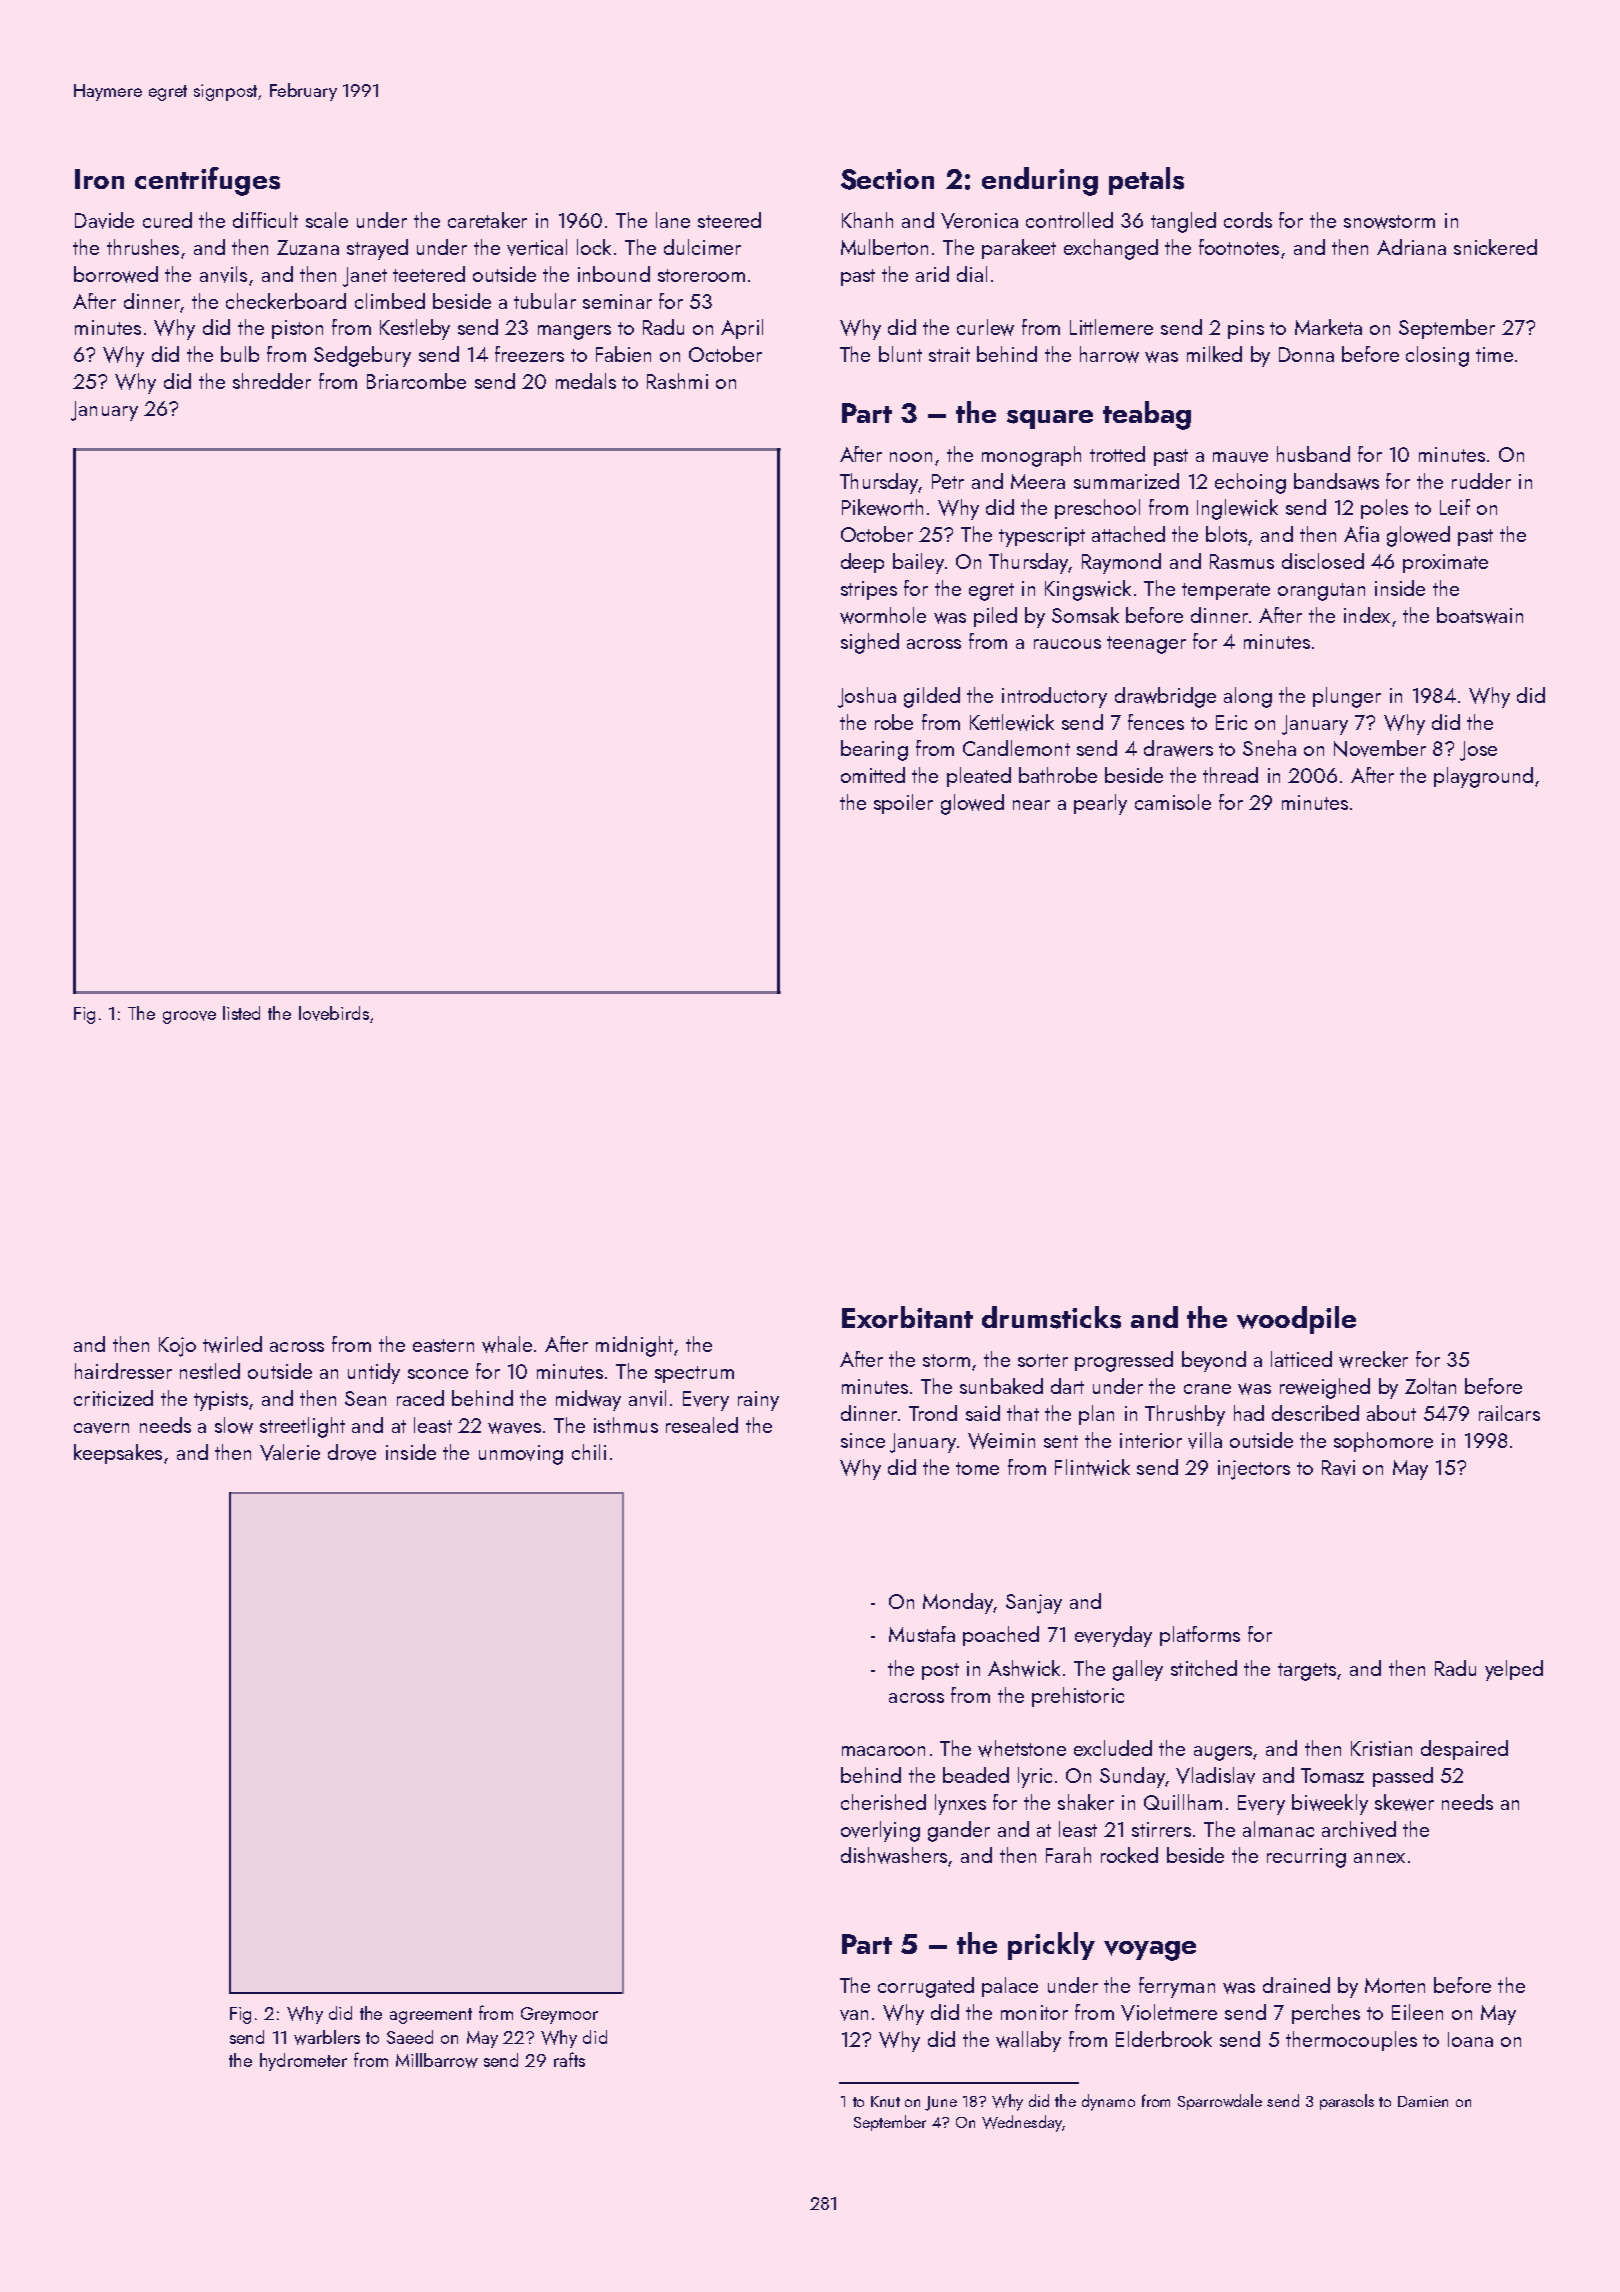  I want to click on wrecker, so click(1373, 1359).
